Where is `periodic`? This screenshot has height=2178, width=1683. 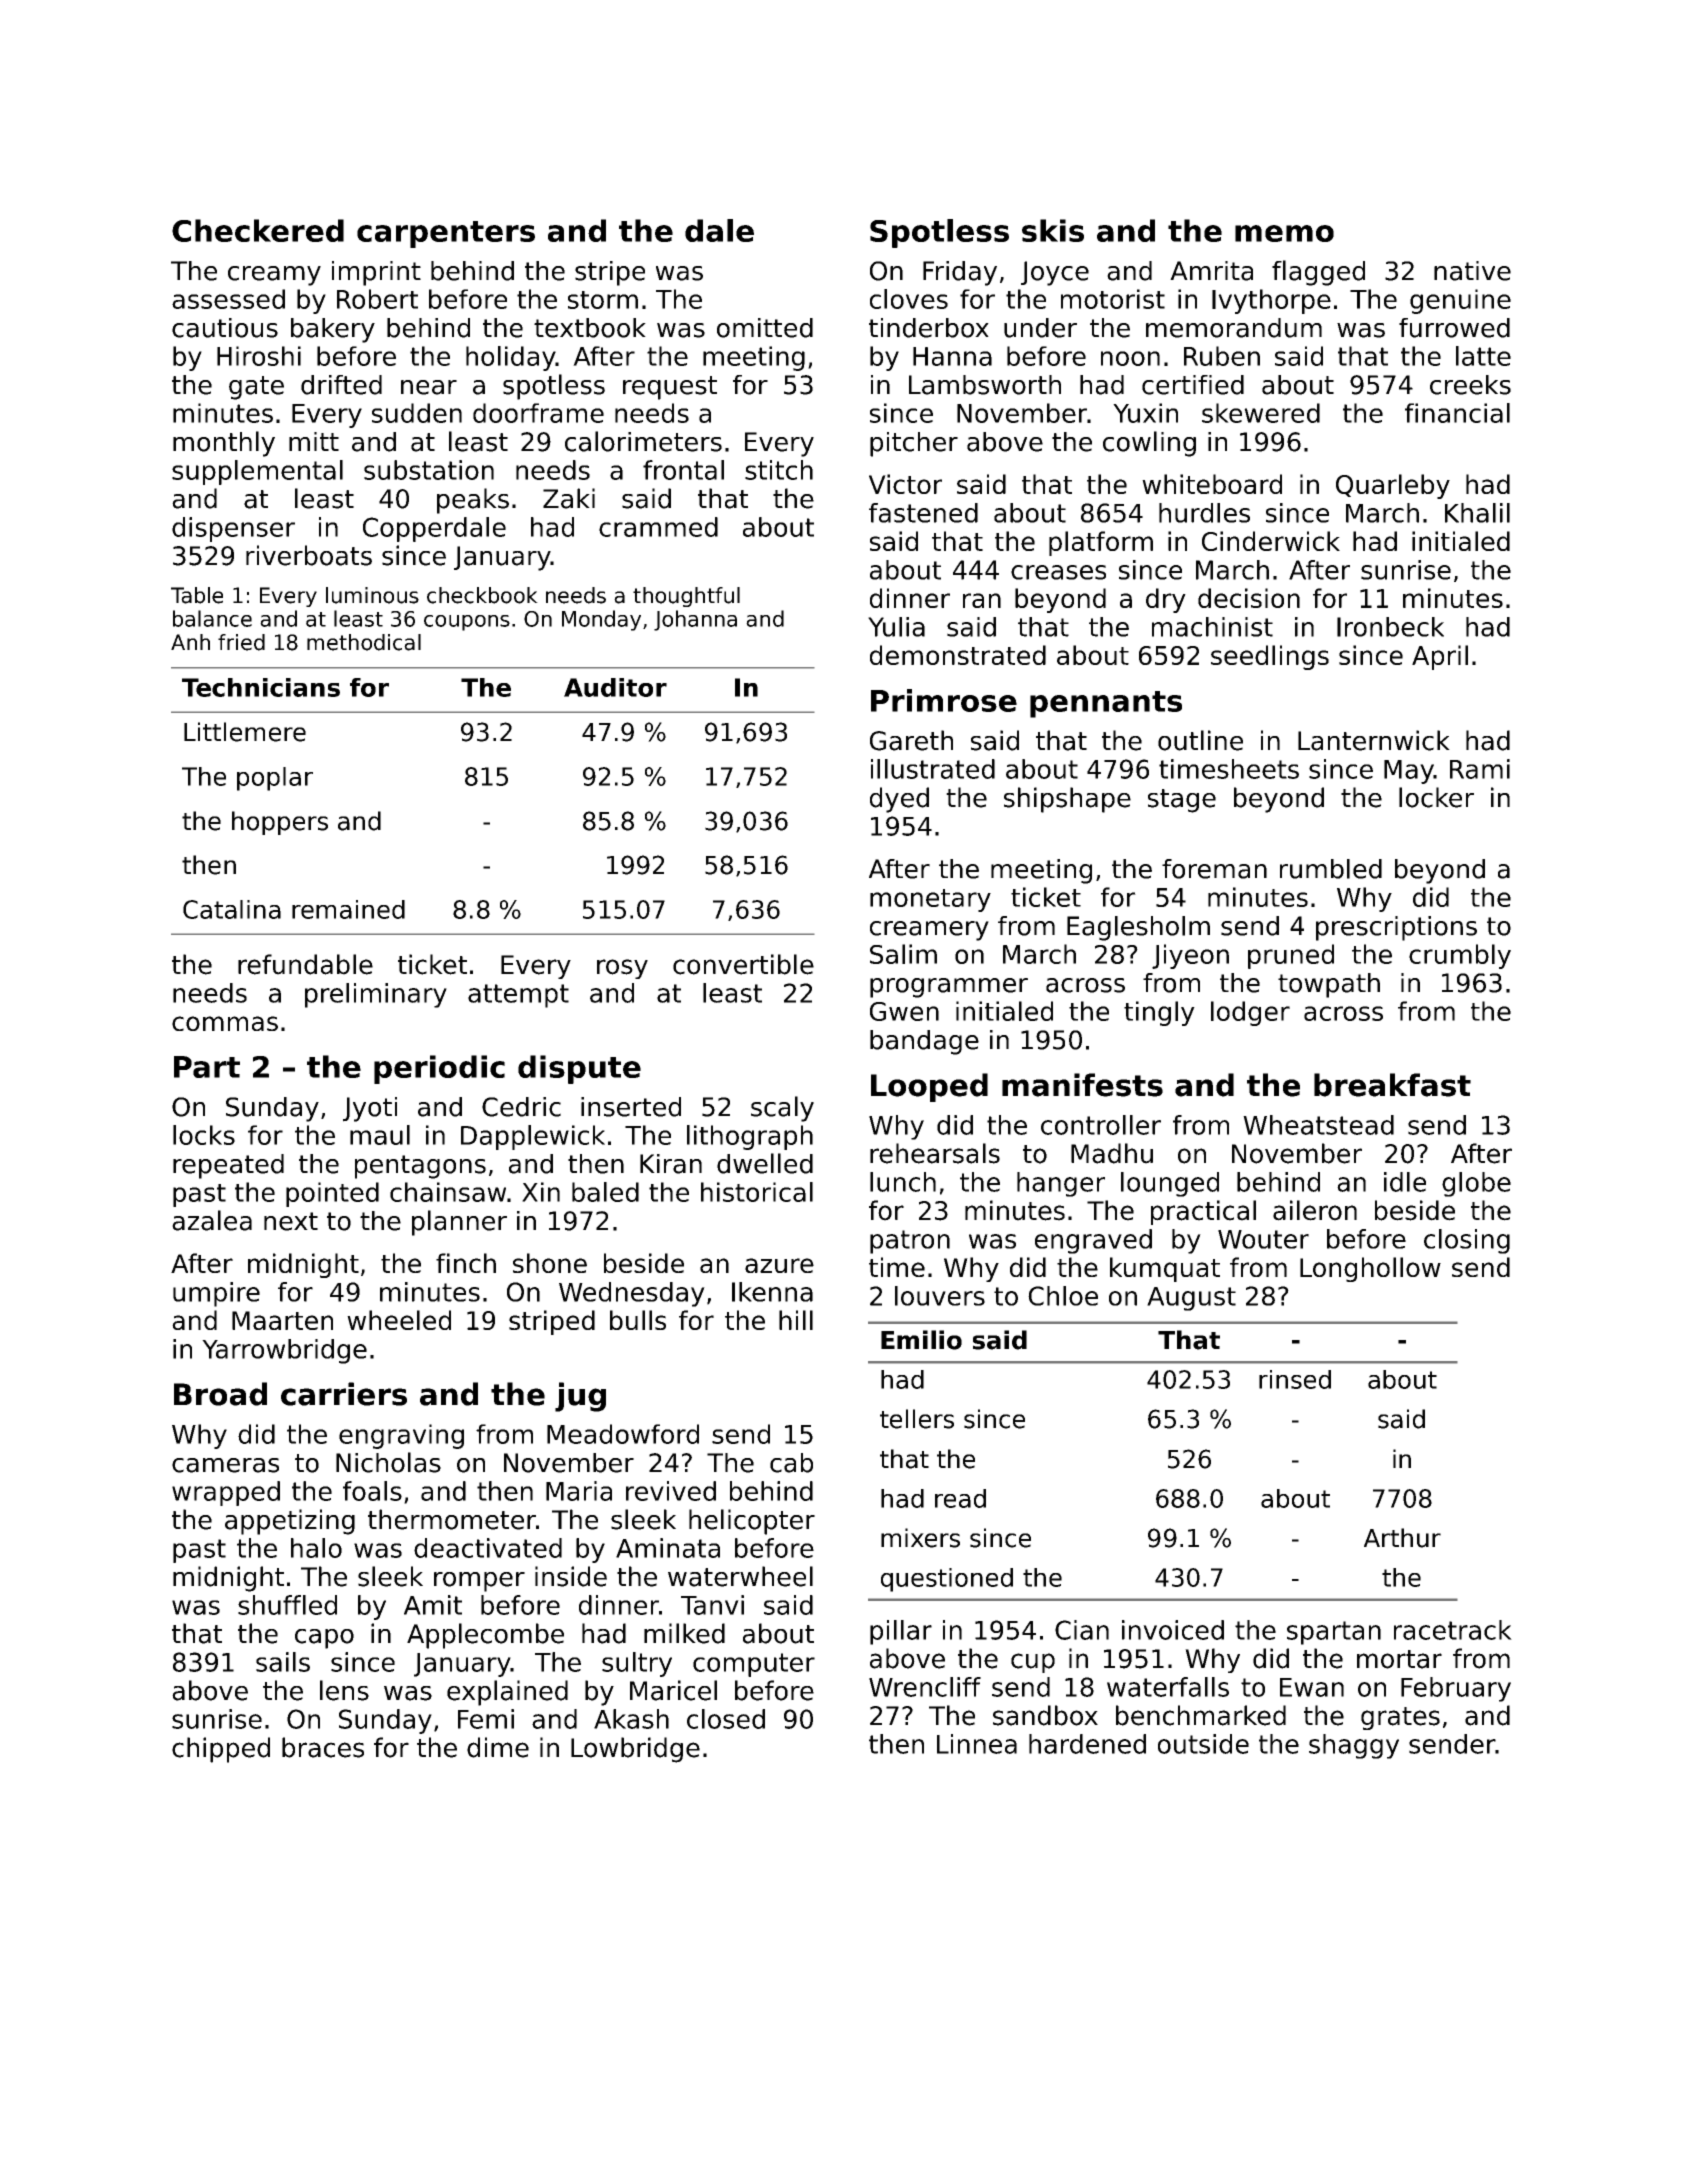 periodic is located at coordinates (439, 1069).
